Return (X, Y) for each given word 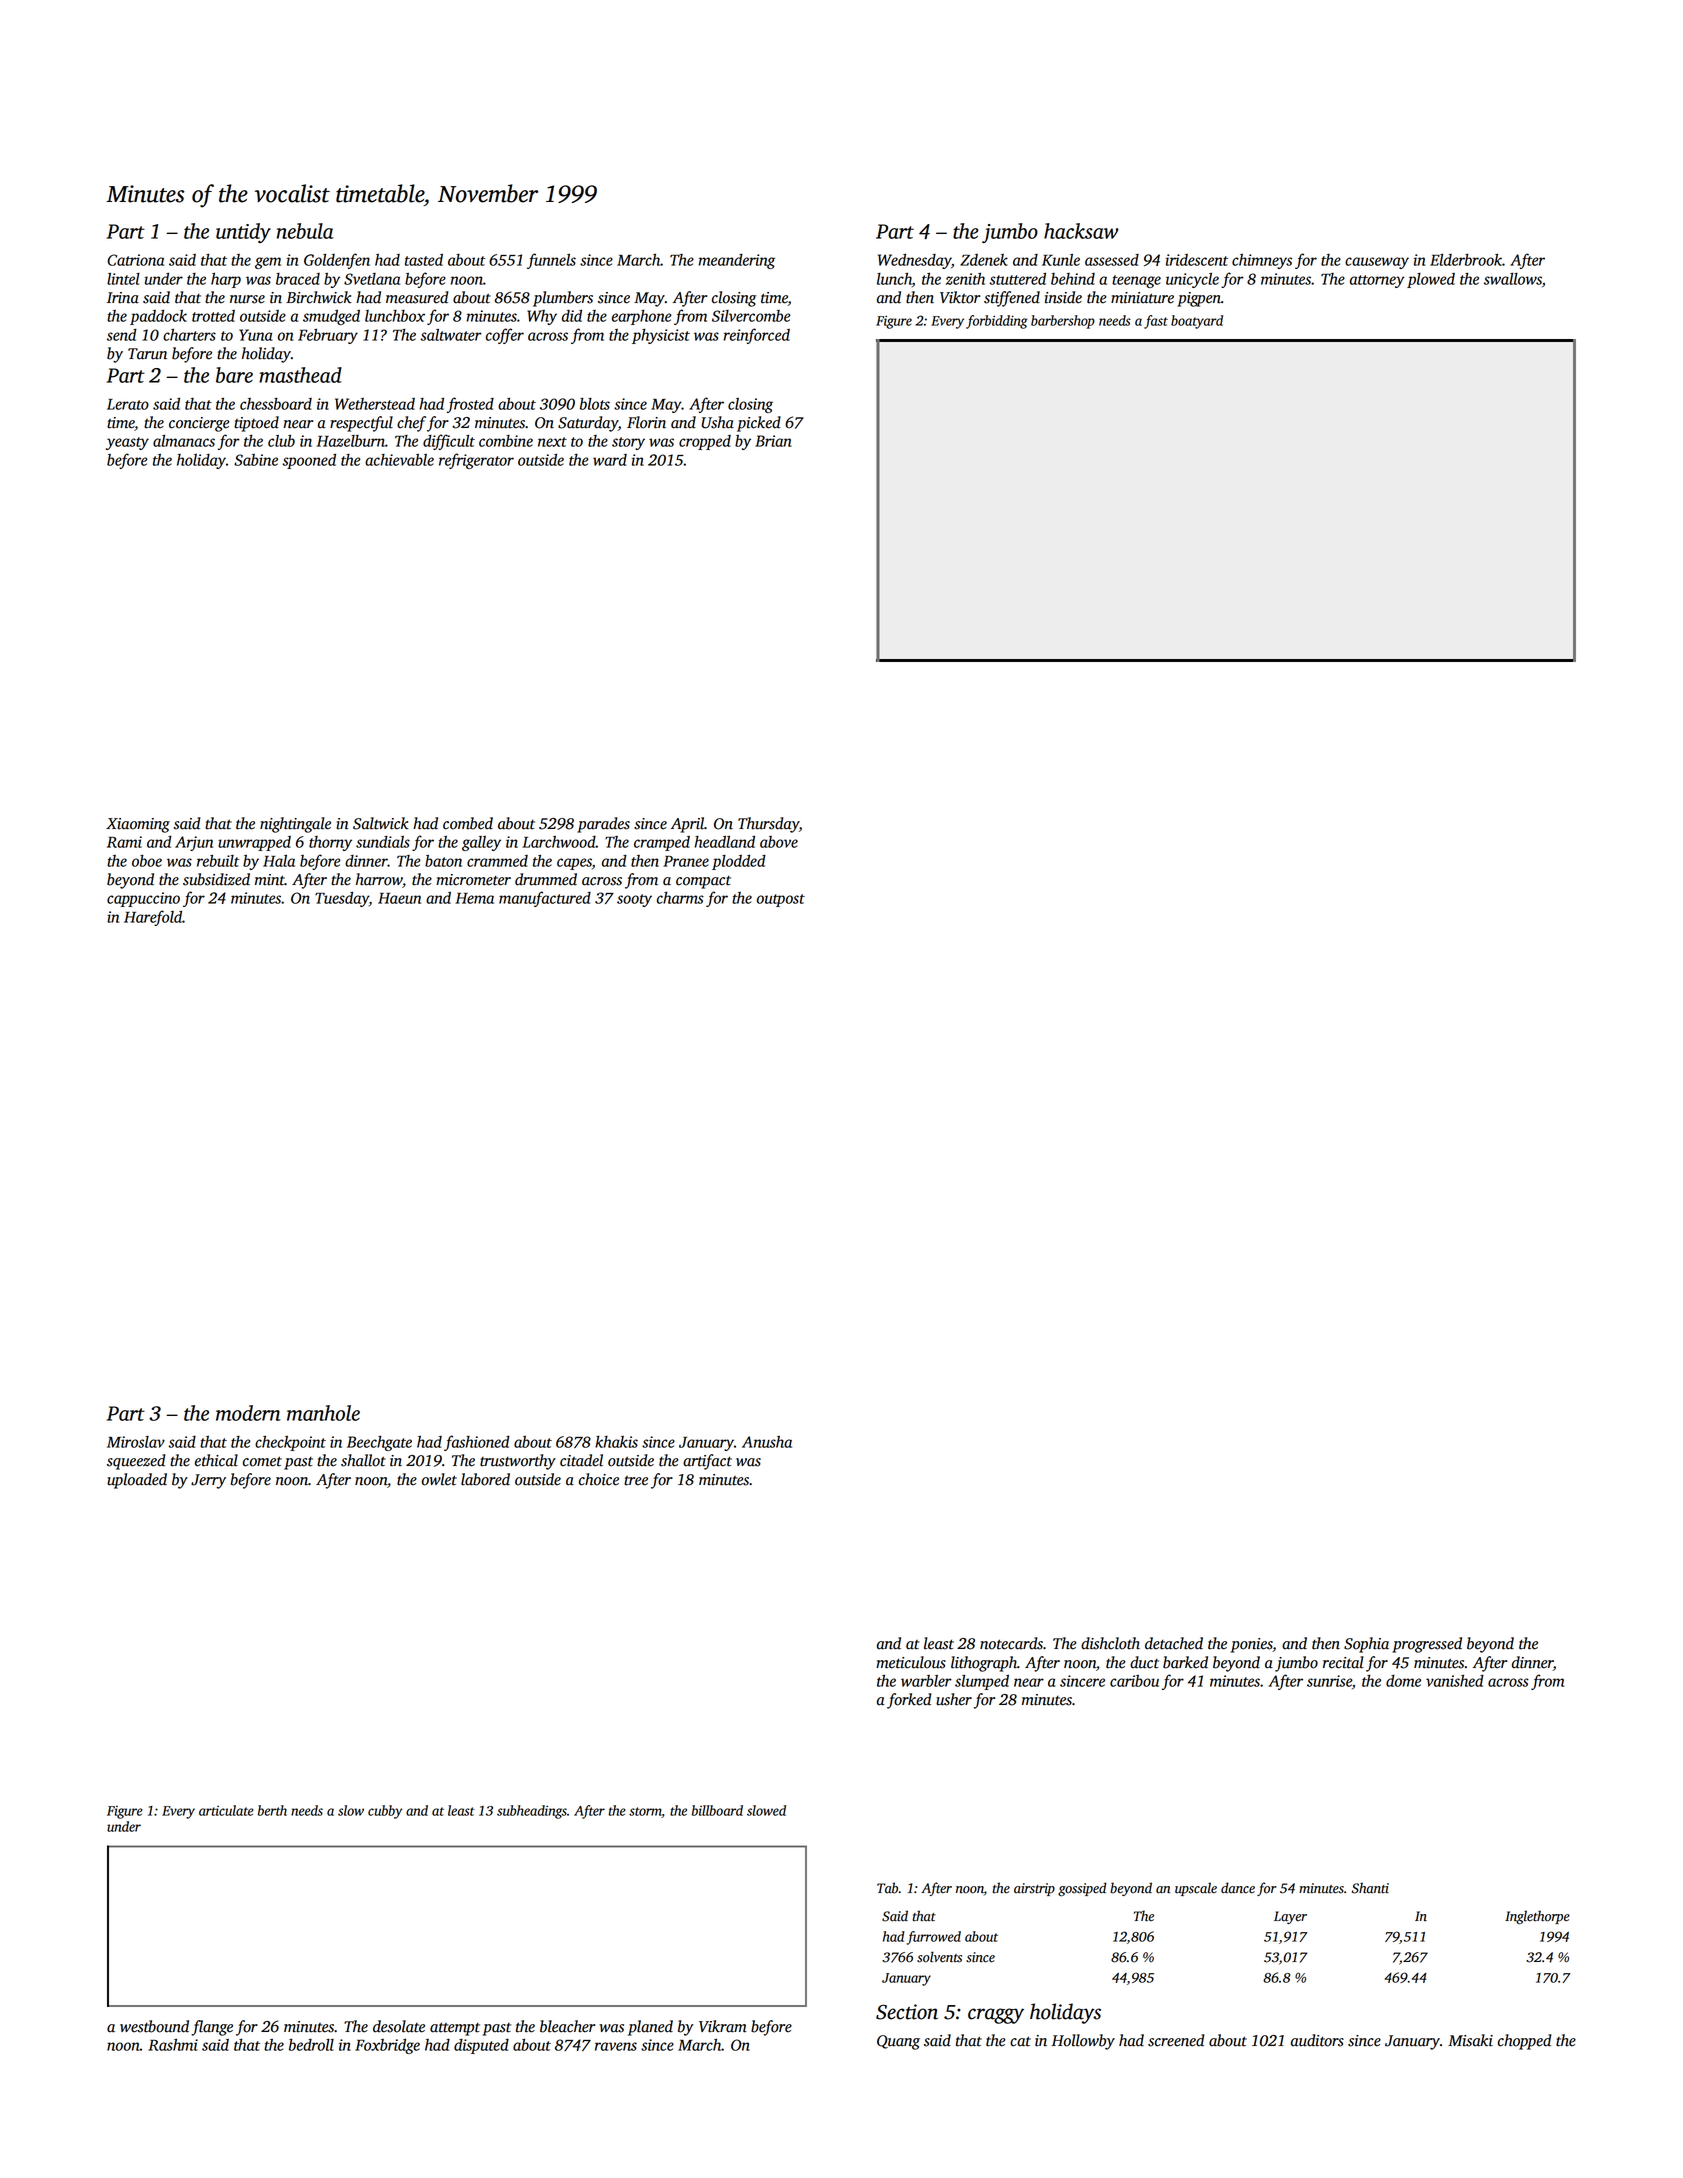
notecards (1011, 1643)
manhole (323, 1413)
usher (954, 1699)
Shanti (1370, 1888)
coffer (505, 336)
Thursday (768, 825)
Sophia (1366, 1645)
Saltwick (381, 823)
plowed (1431, 280)
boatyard (1197, 322)
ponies (1252, 1645)
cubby (385, 1812)
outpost (781, 900)
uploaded (137, 1481)
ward (610, 460)
